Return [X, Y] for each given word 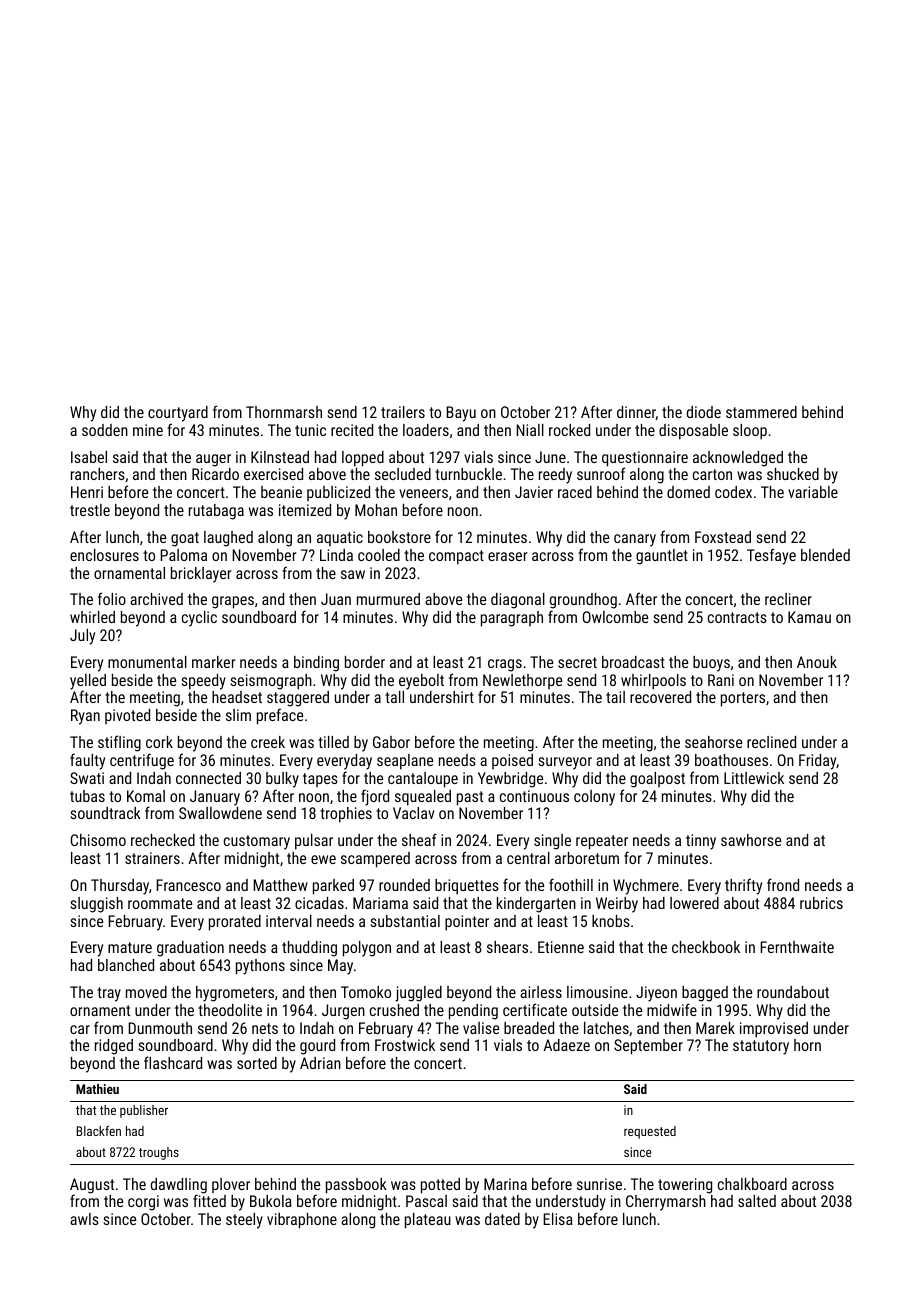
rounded [404, 885]
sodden [105, 430]
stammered [761, 412]
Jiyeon [656, 994]
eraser [508, 556]
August [92, 1186]
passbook [356, 1186]
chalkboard [752, 1184]
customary [257, 842]
